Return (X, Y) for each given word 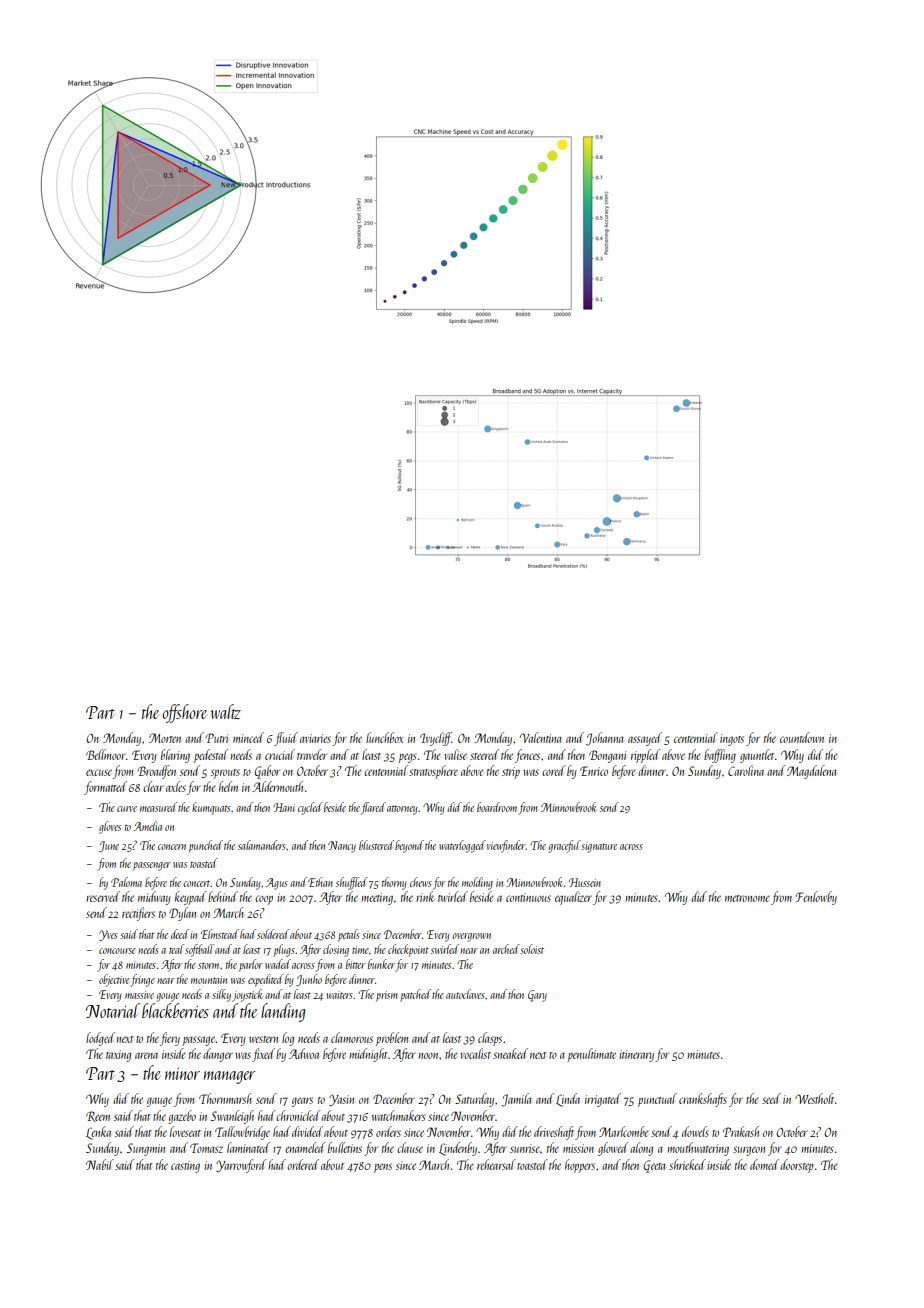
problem (392, 1039)
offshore (184, 713)
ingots (732, 740)
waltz (225, 711)
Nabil (100, 1164)
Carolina (746, 770)
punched (205, 846)
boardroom (497, 807)
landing (283, 1012)
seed (771, 1098)
